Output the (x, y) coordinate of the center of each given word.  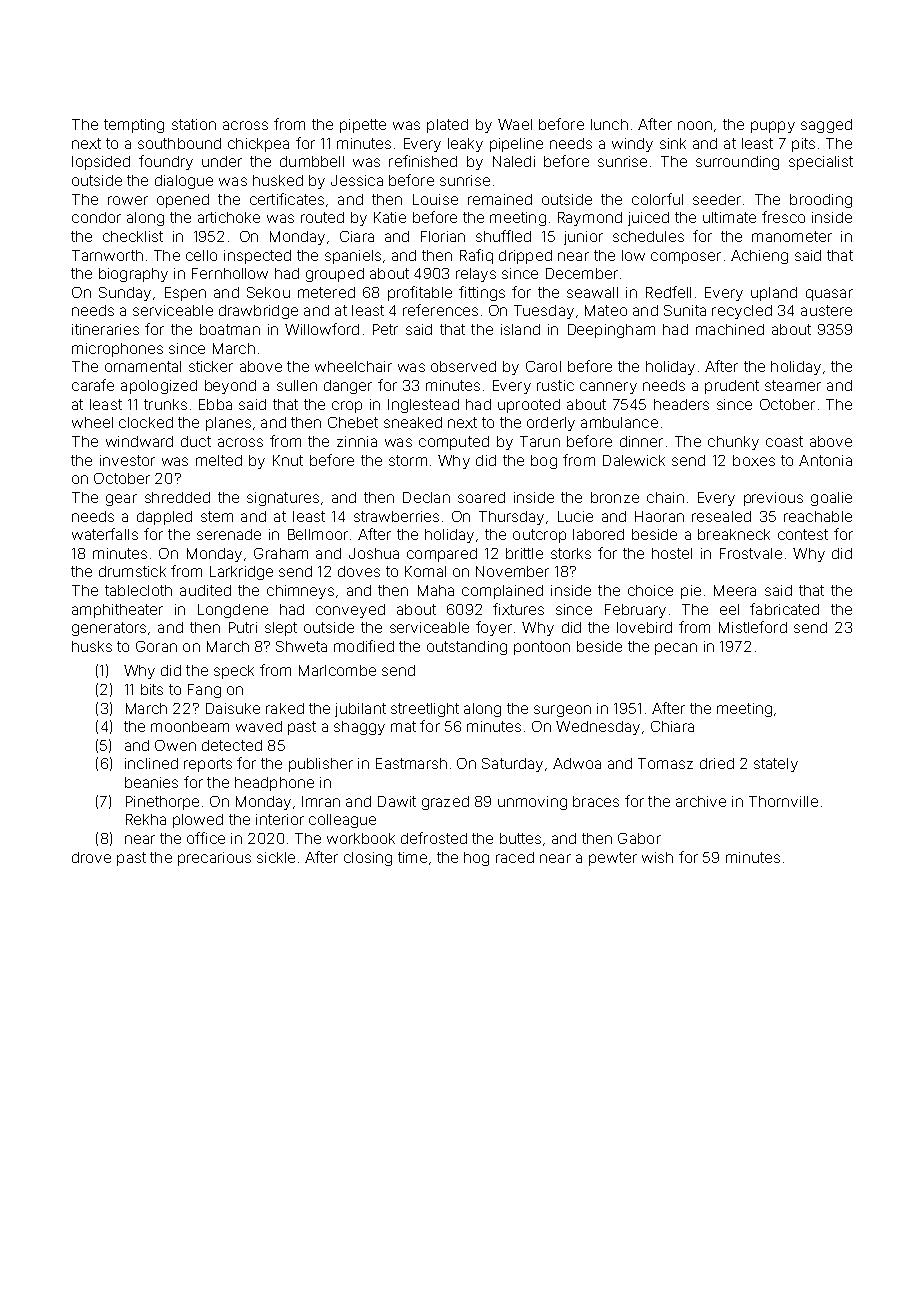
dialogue (184, 182)
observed (463, 366)
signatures (283, 499)
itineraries (105, 329)
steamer (793, 385)
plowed (198, 821)
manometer (792, 236)
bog (544, 462)
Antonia (825, 460)
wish (657, 857)
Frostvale (751, 553)
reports (208, 765)
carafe (93, 385)
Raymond (590, 219)
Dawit (397, 801)
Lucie (575, 516)
